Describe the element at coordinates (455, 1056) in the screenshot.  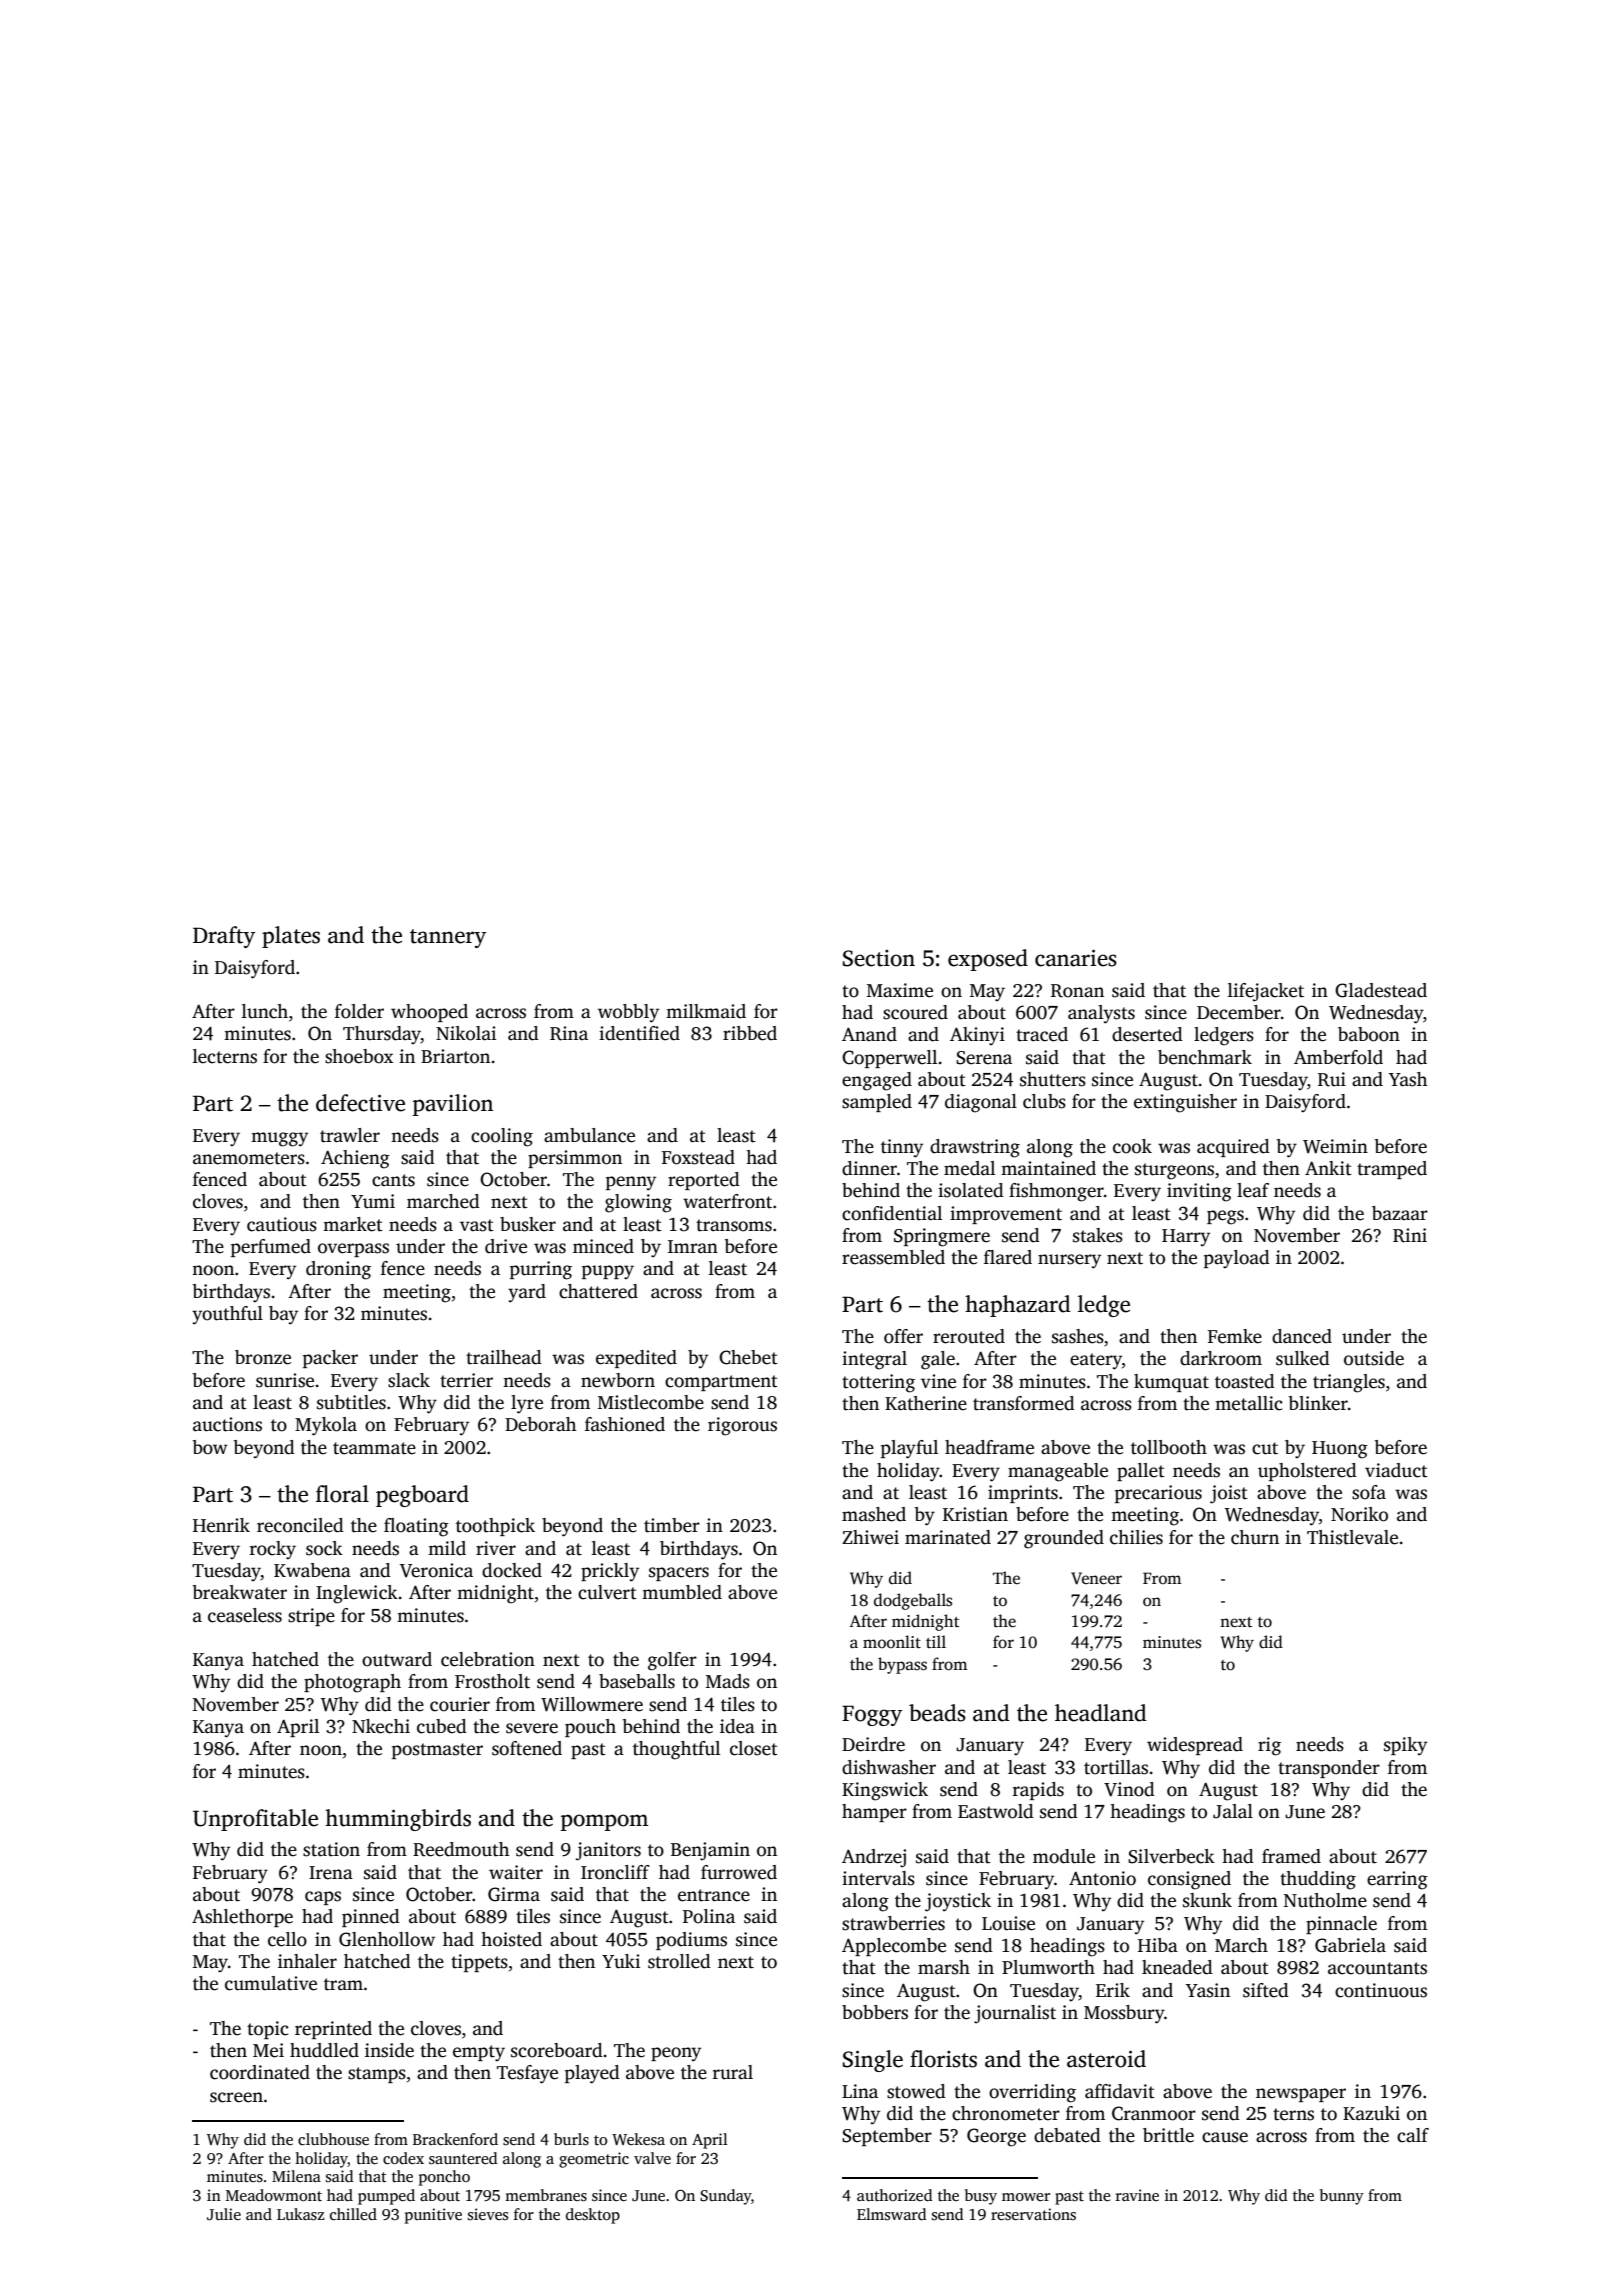
I see `Briarton` at that location.
